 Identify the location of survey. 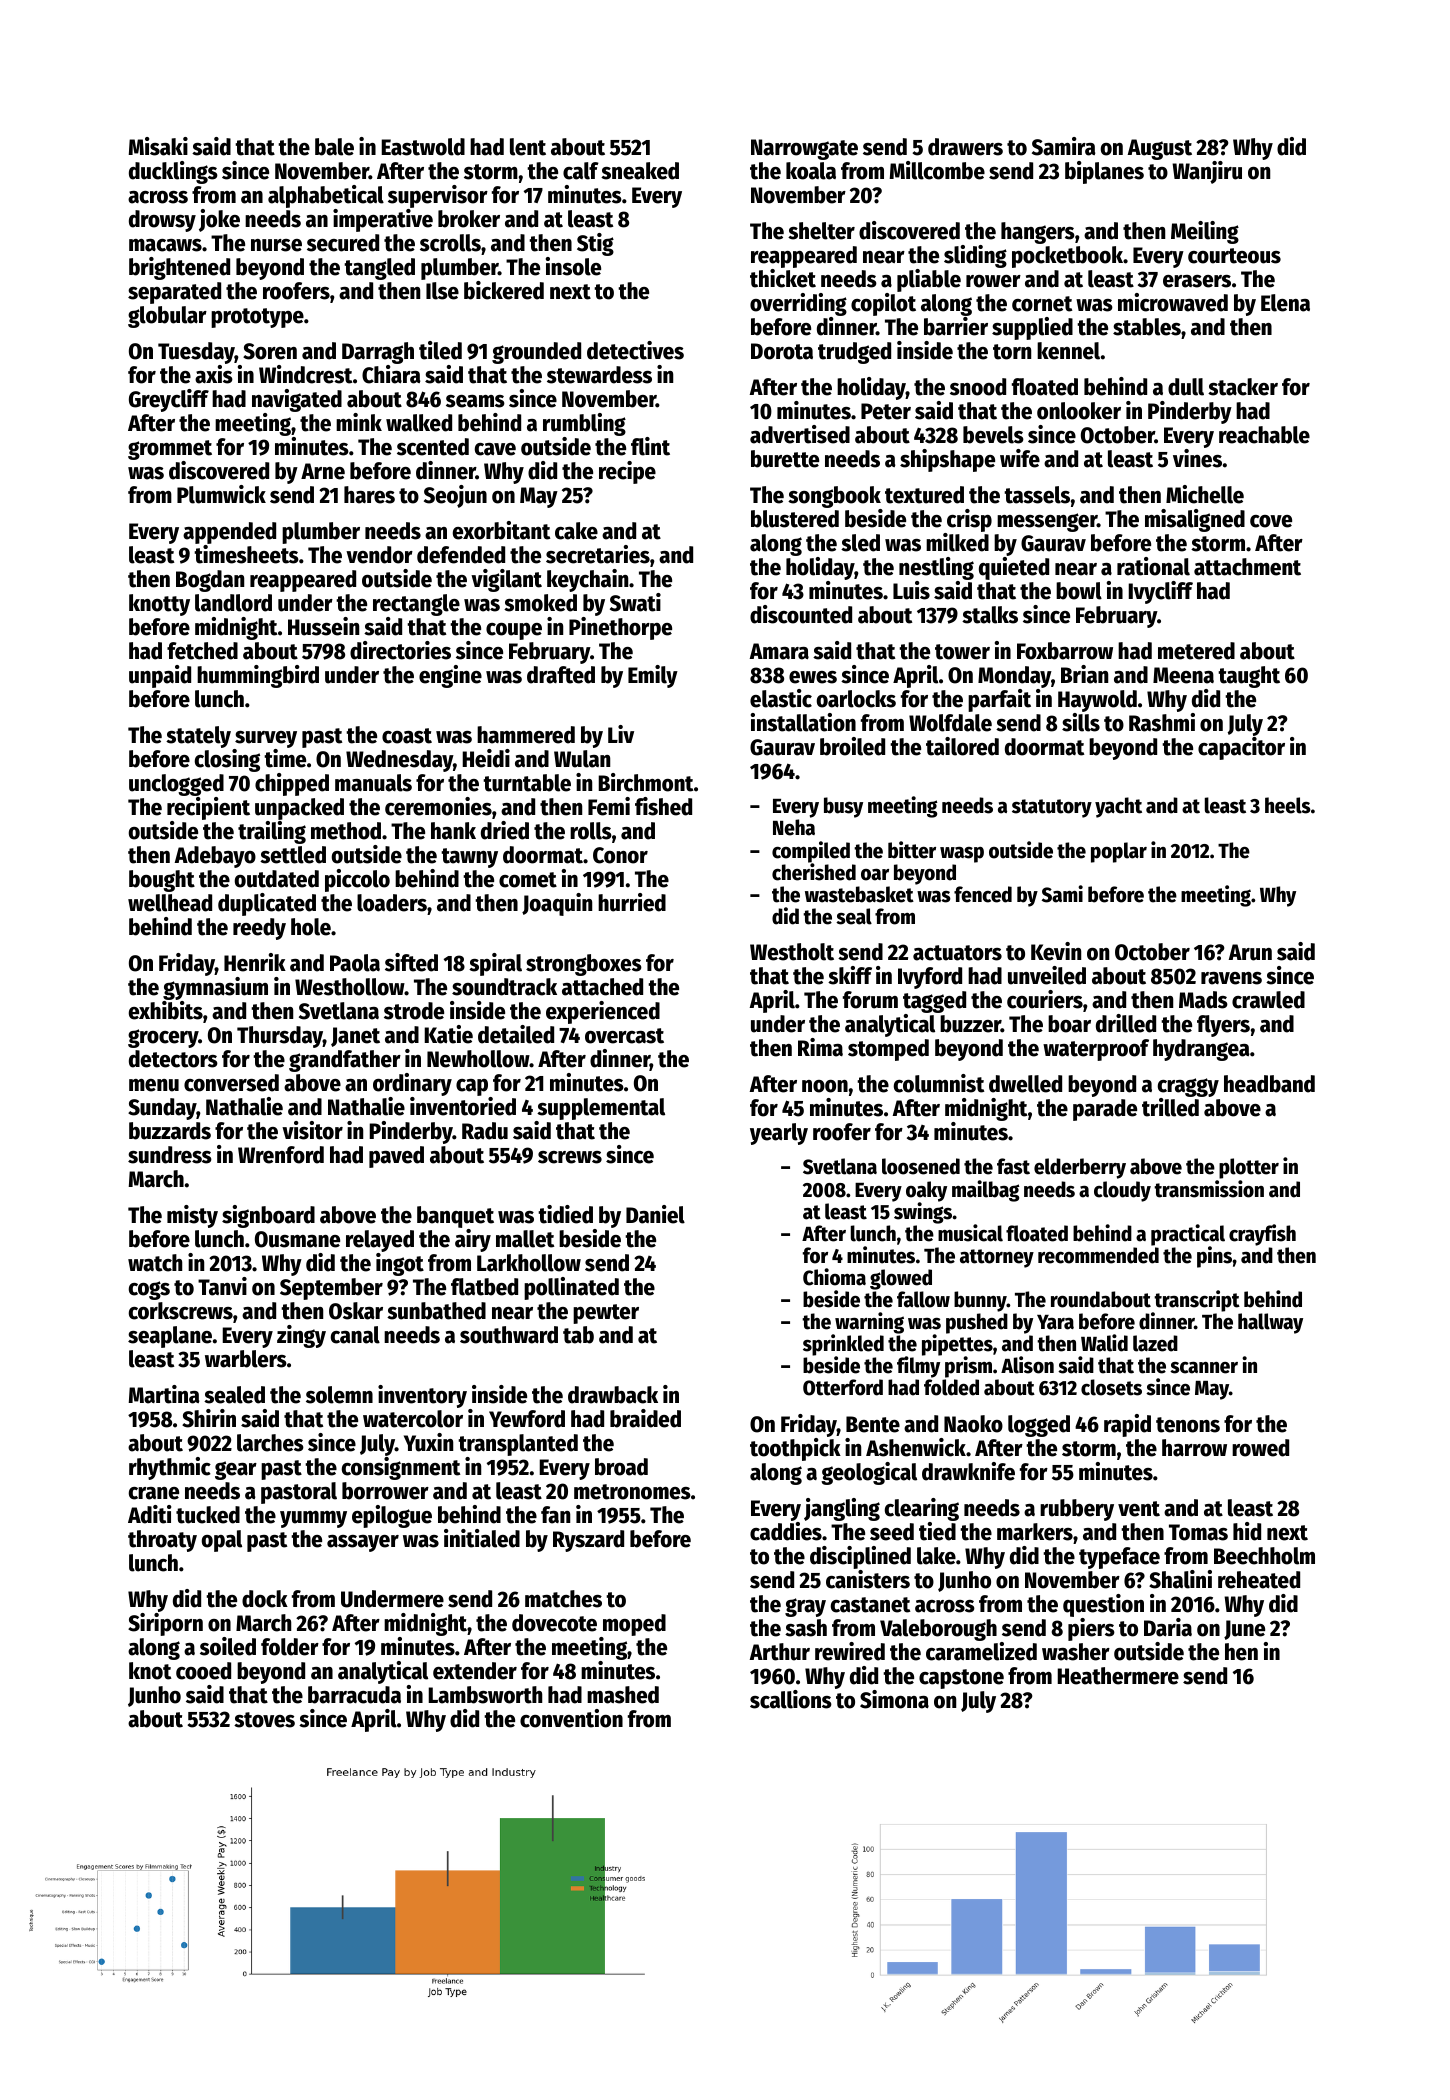
(266, 739).
